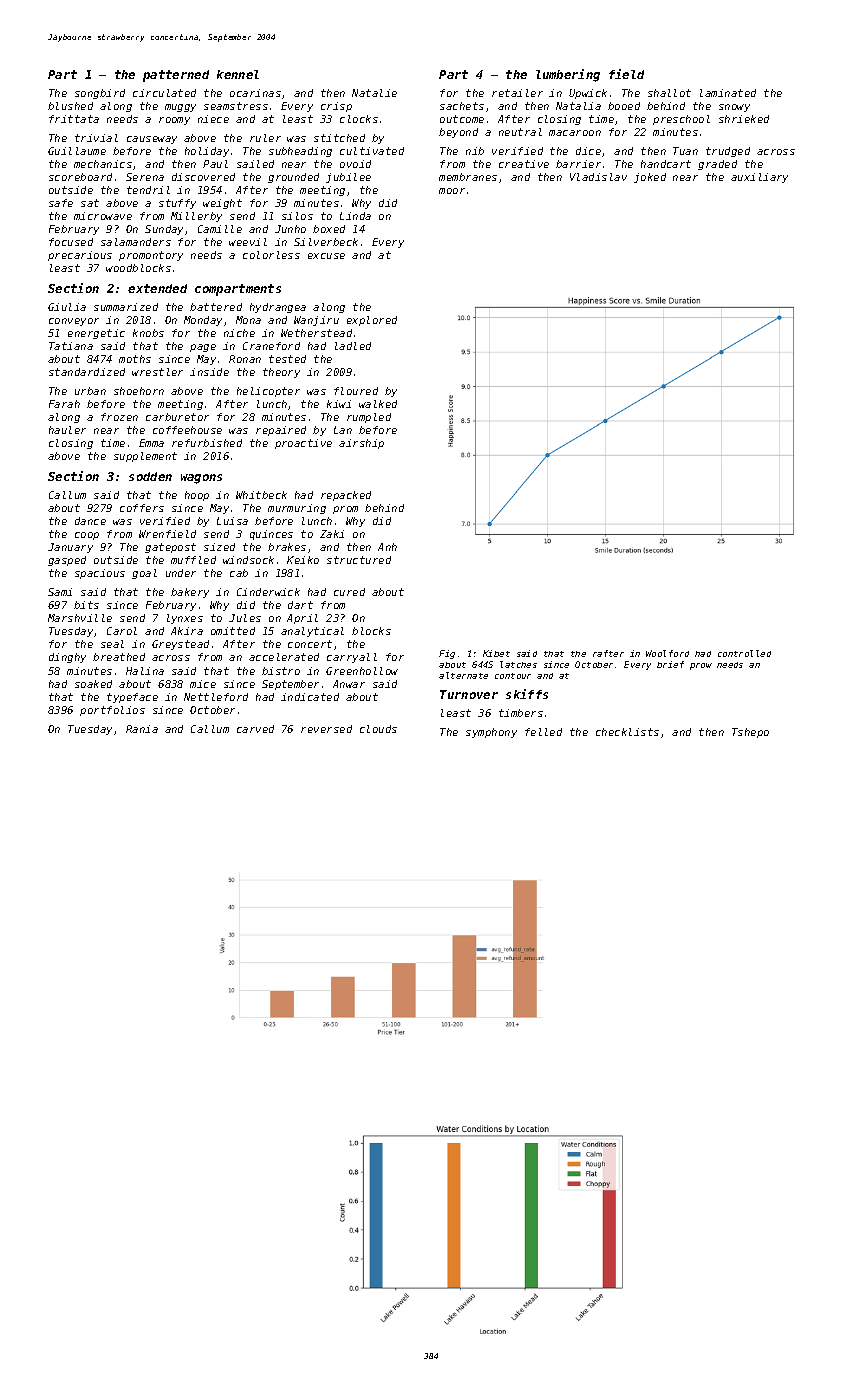 Image resolution: width=849 pixels, height=1400 pixels. What do you see at coordinates (174, 121) in the screenshot?
I see `roomy` at bounding box center [174, 121].
